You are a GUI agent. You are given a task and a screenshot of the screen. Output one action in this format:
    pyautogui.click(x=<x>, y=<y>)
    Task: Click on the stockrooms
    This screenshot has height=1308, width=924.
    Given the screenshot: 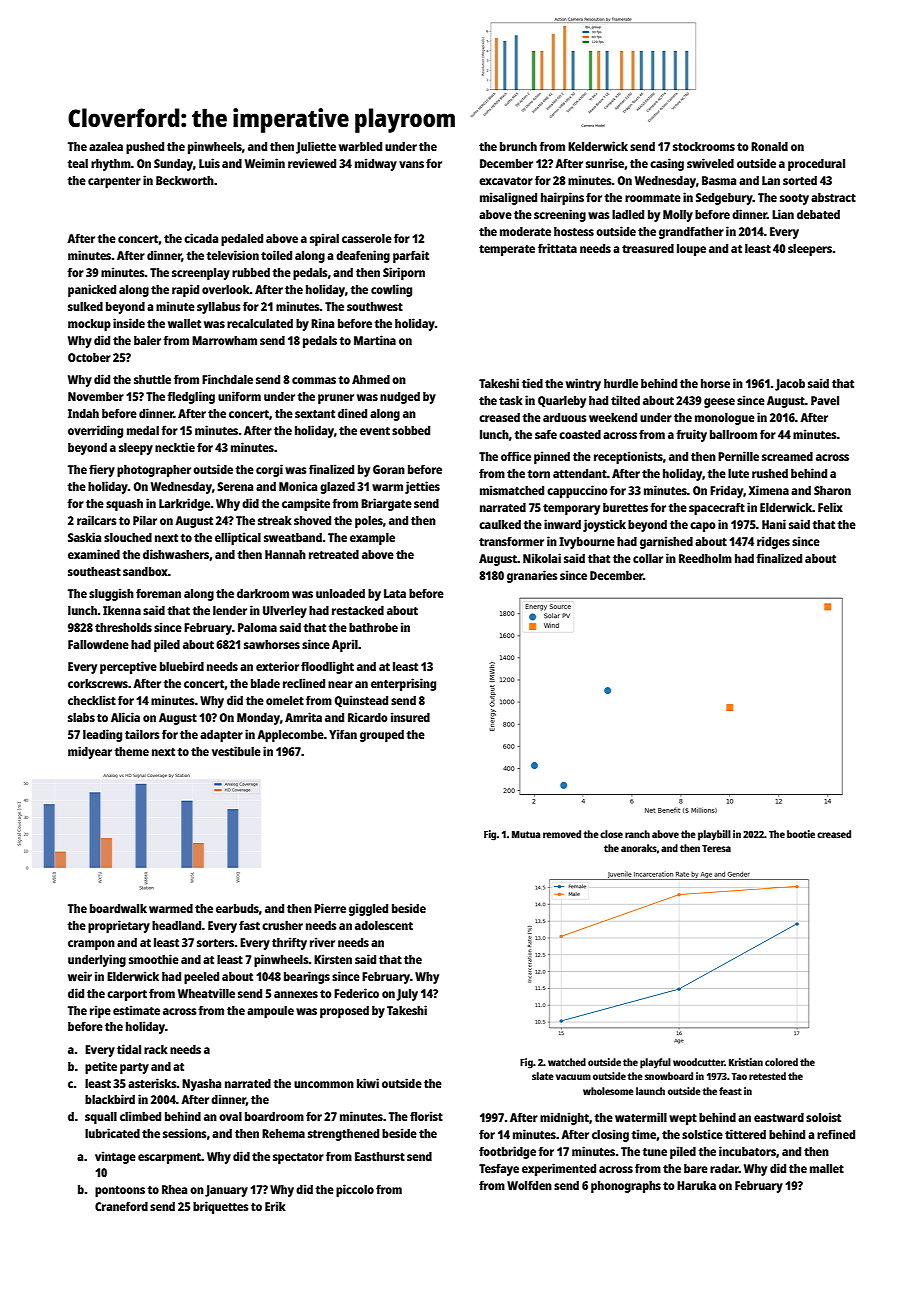 What is the action you would take?
    pyautogui.click(x=704, y=146)
